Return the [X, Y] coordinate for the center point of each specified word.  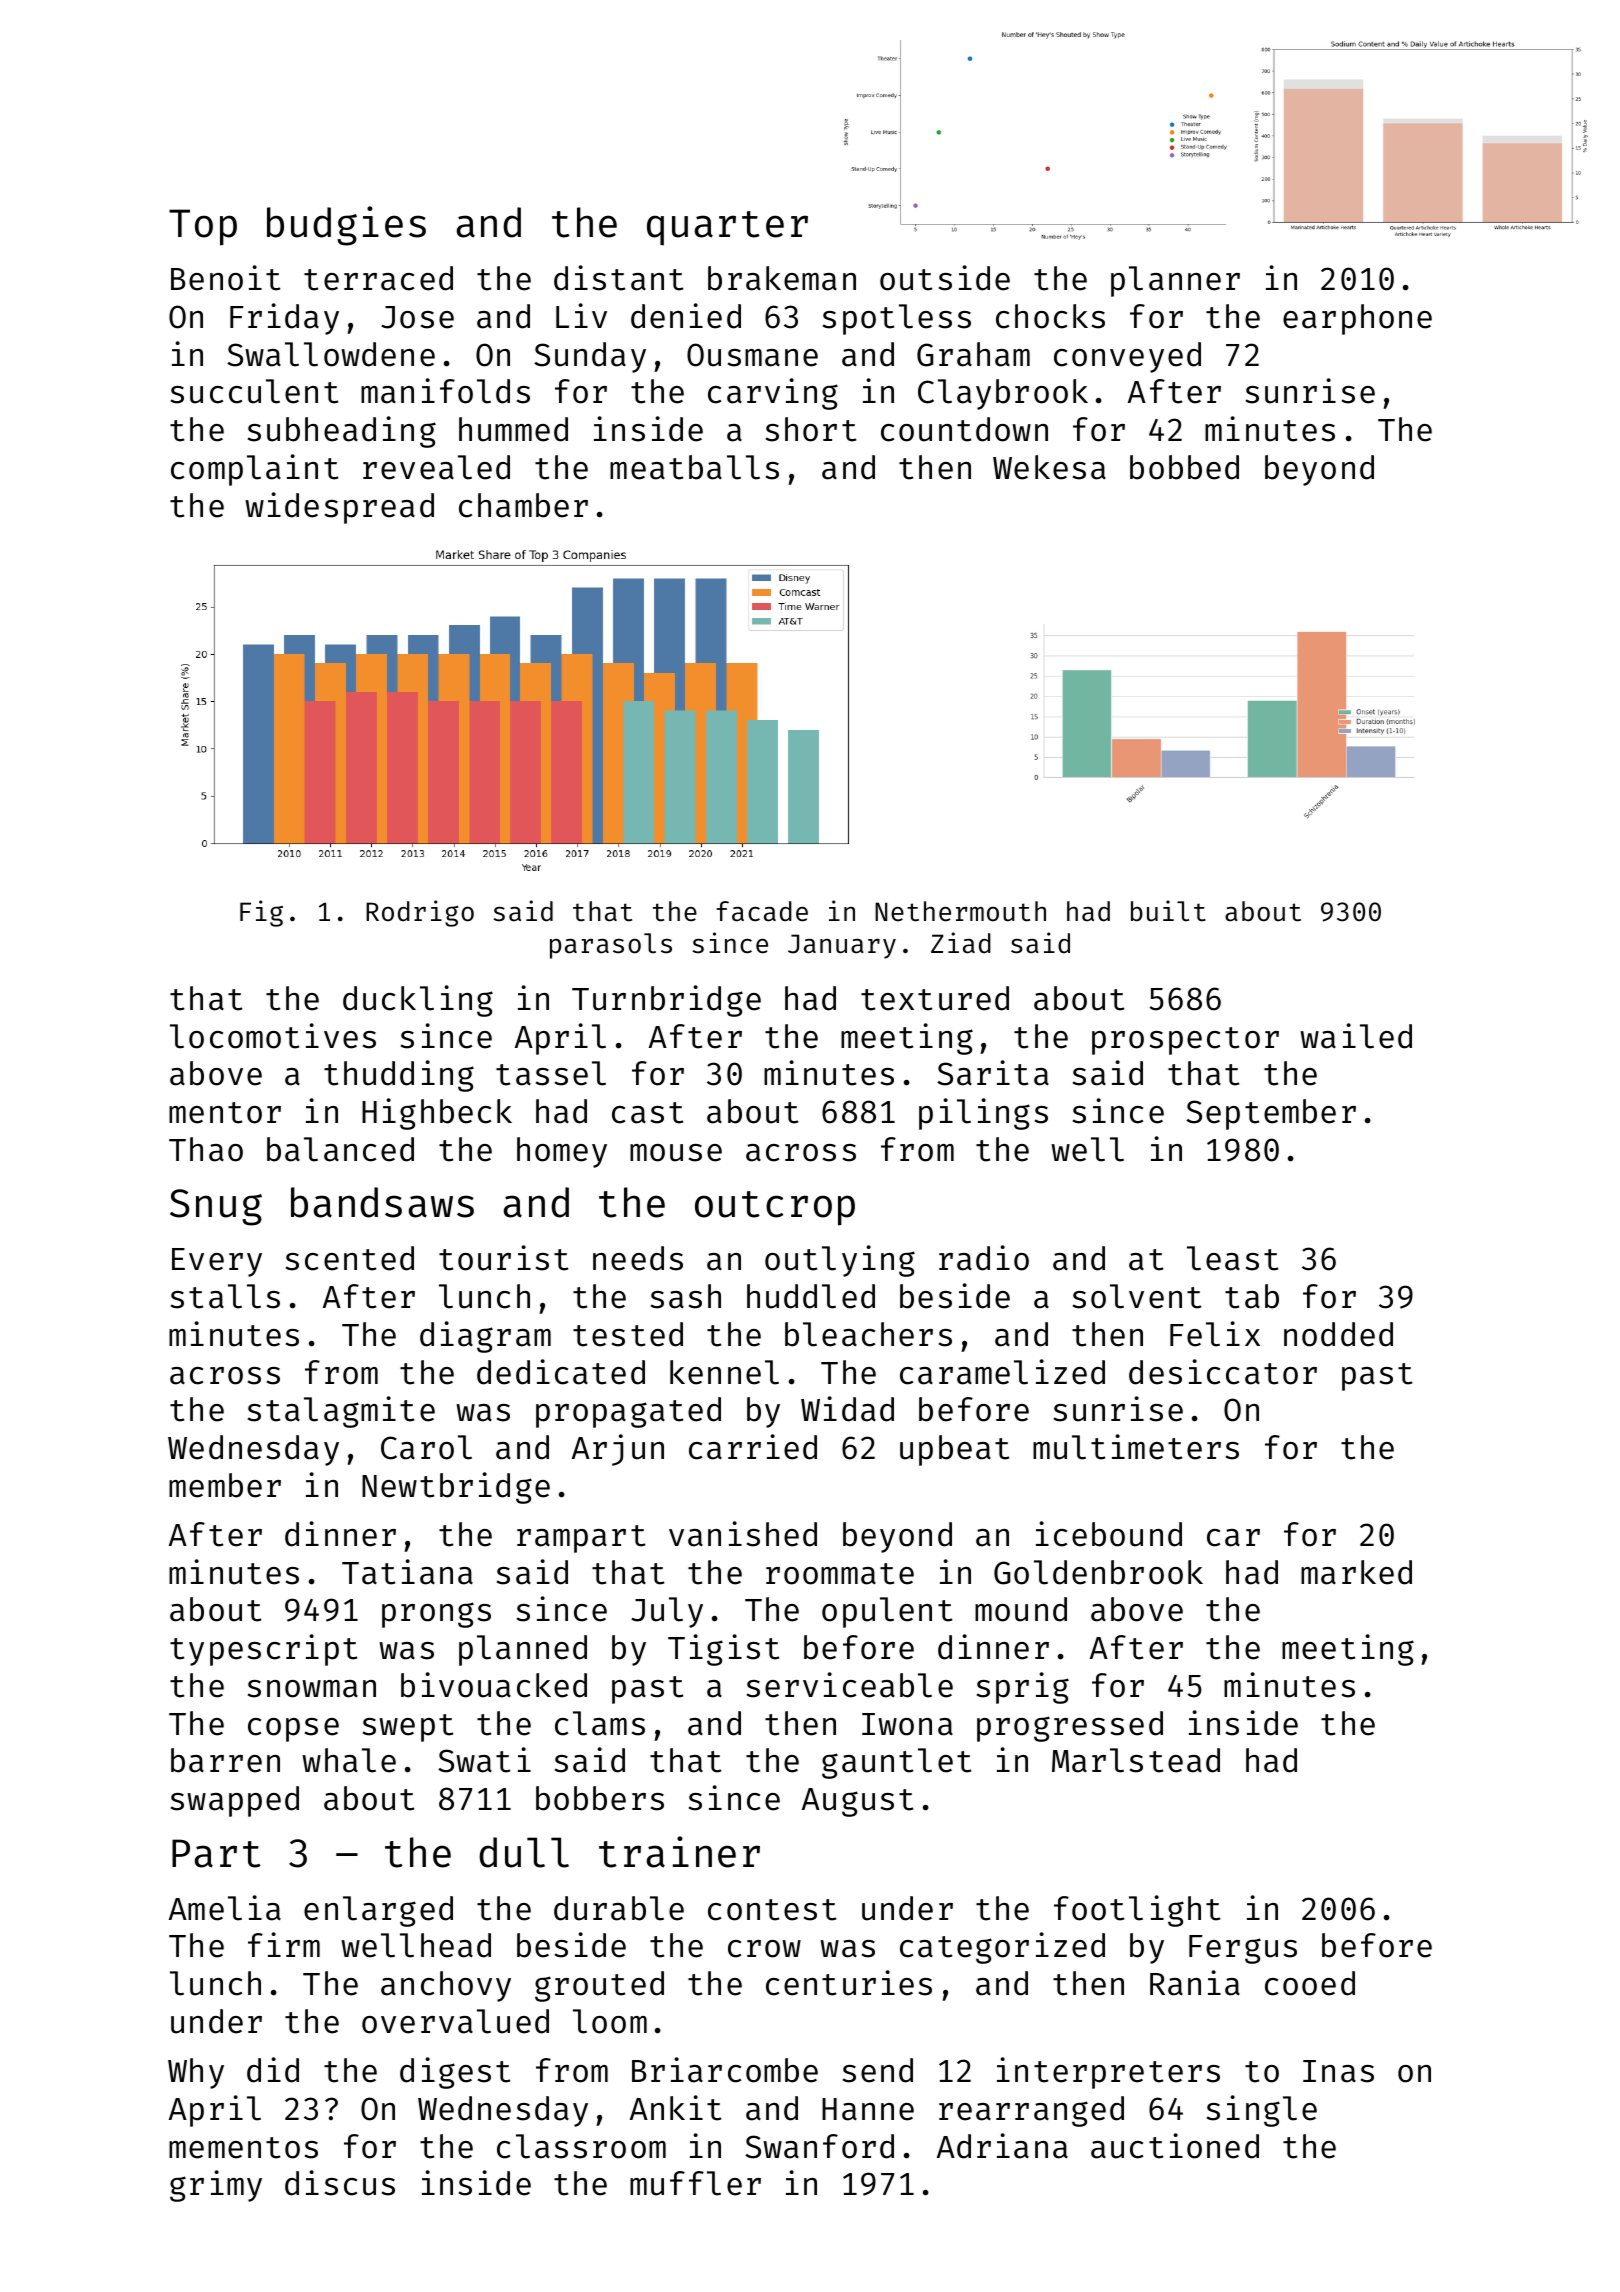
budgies [346, 226]
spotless [897, 319]
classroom [581, 2146]
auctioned [1175, 2146]
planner [1175, 281]
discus [340, 2183]
